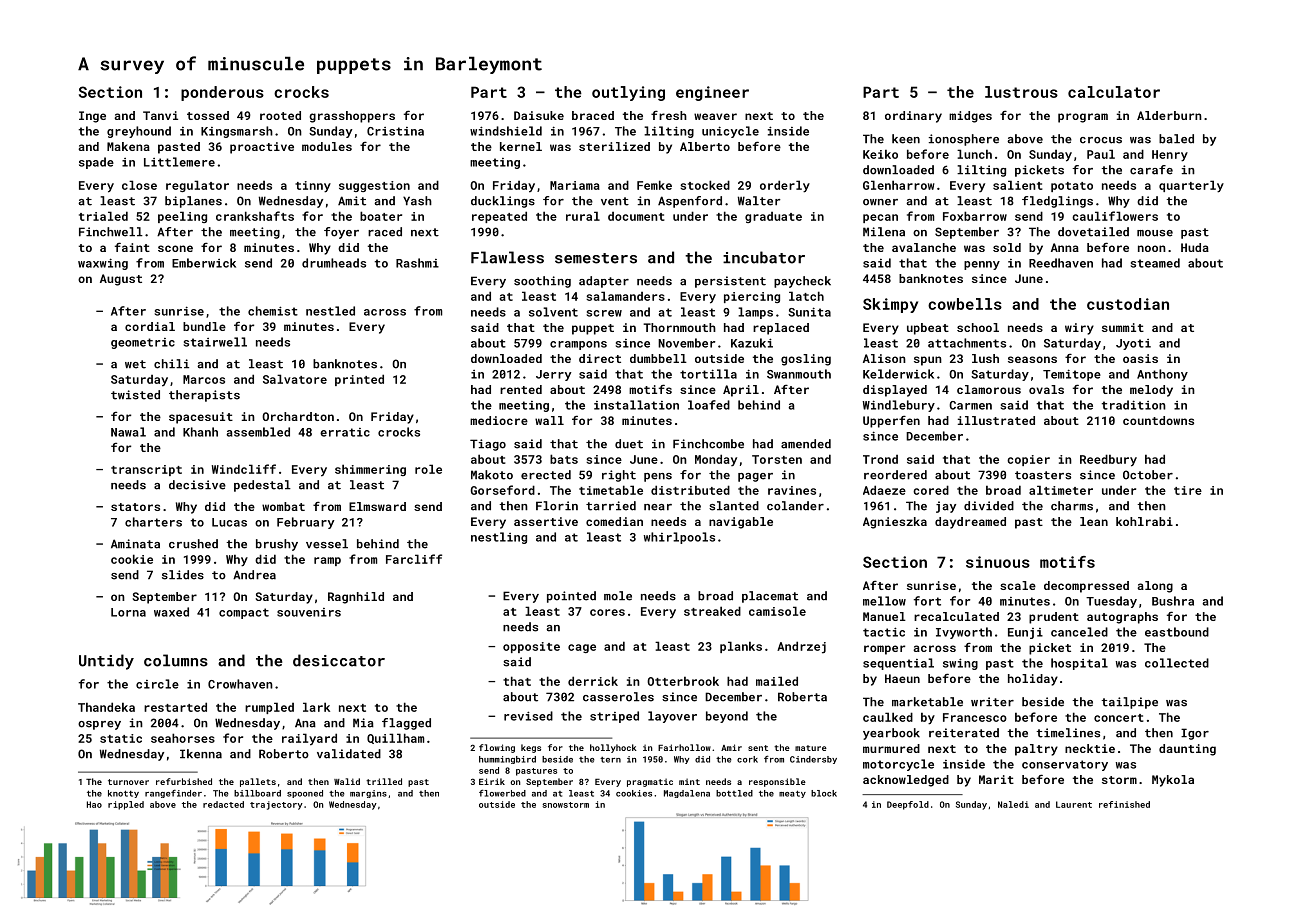 The width and height of the screenshot is (1308, 924). I want to click on calculator, so click(1114, 92).
